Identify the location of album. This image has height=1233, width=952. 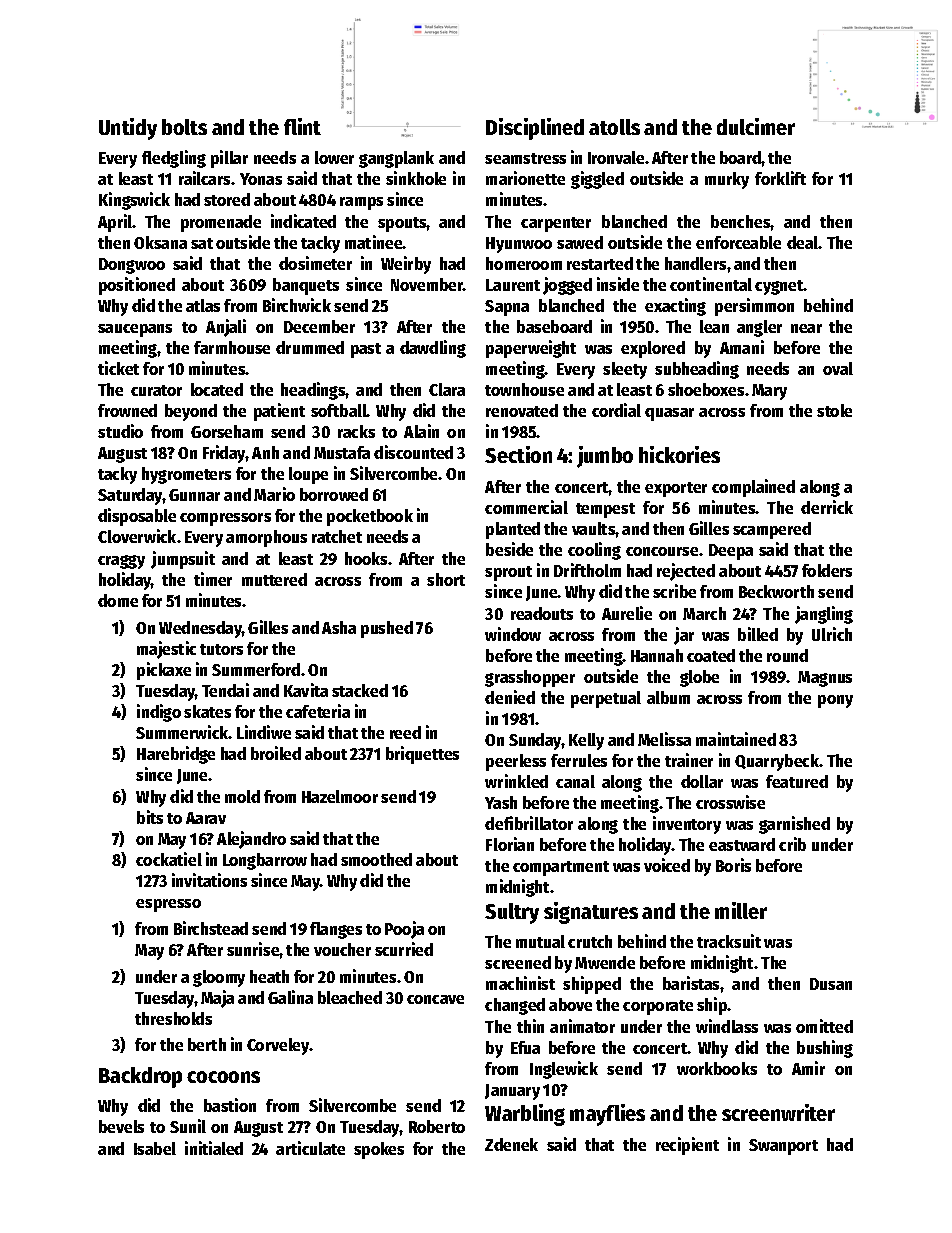
(668, 697).
